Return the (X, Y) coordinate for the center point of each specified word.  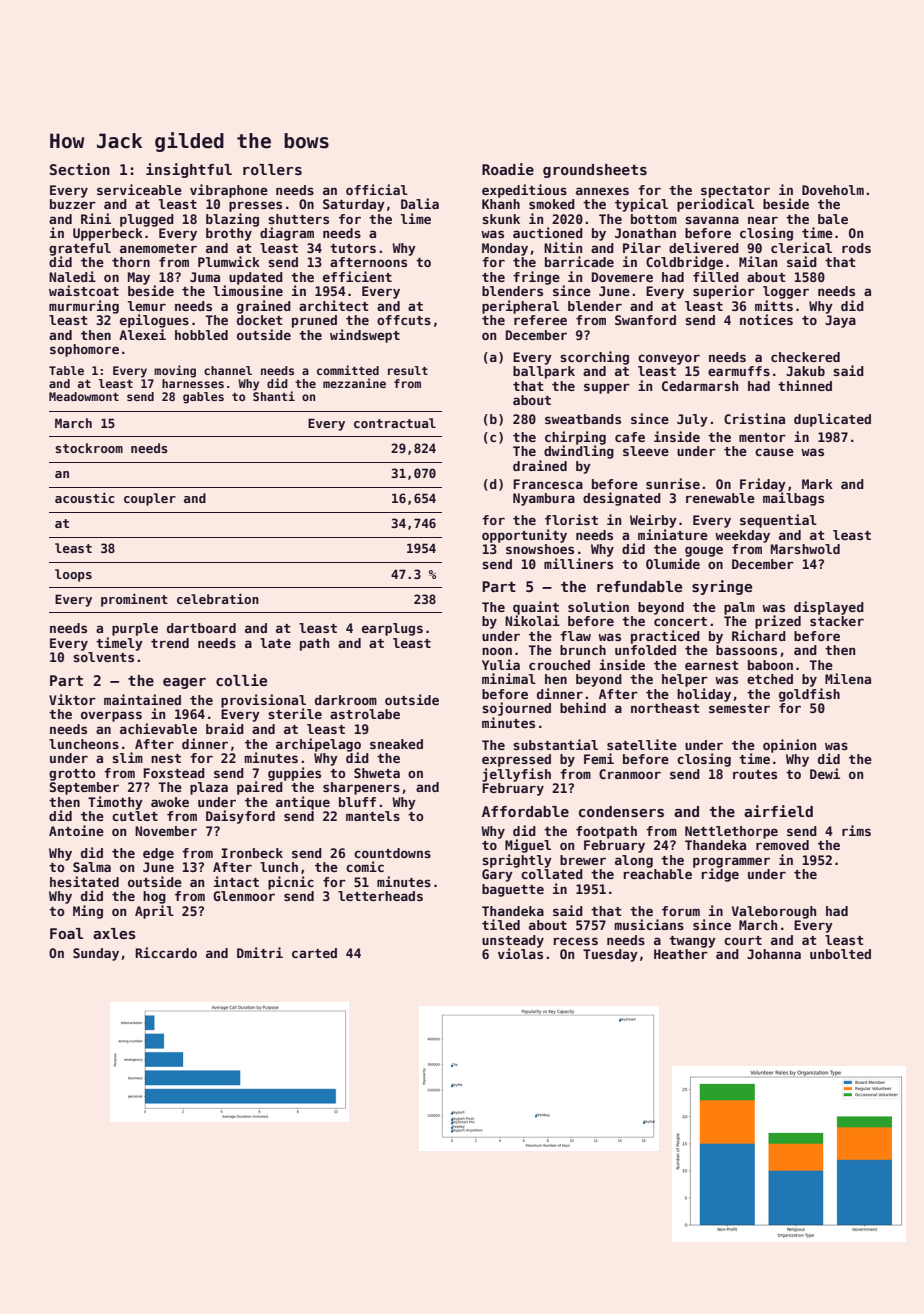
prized (778, 622)
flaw (575, 636)
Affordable (525, 811)
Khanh (501, 204)
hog (154, 897)
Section (80, 169)
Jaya (840, 321)
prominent (134, 600)
